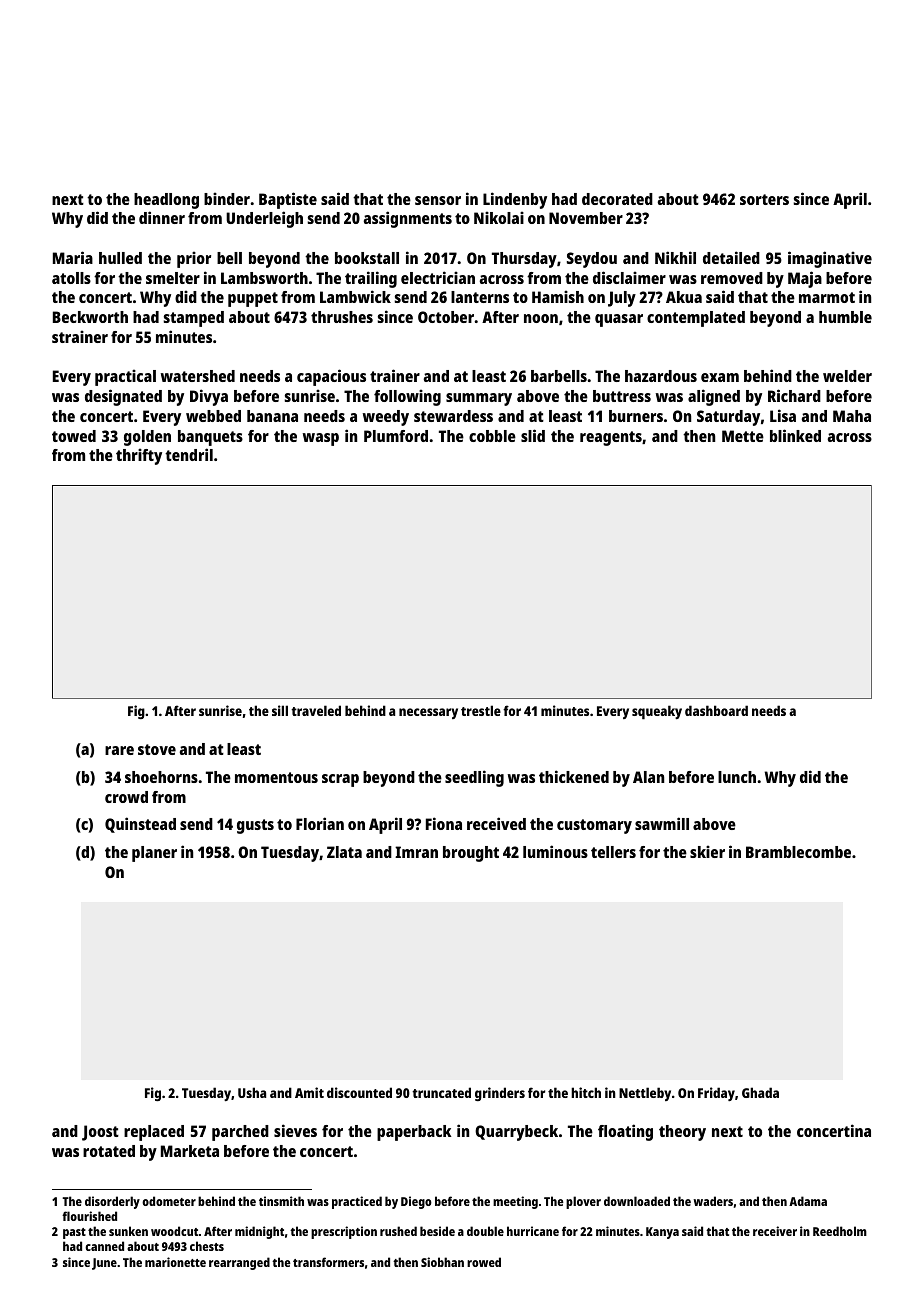 This image has height=1308, width=924. I want to click on sorters, so click(764, 199).
